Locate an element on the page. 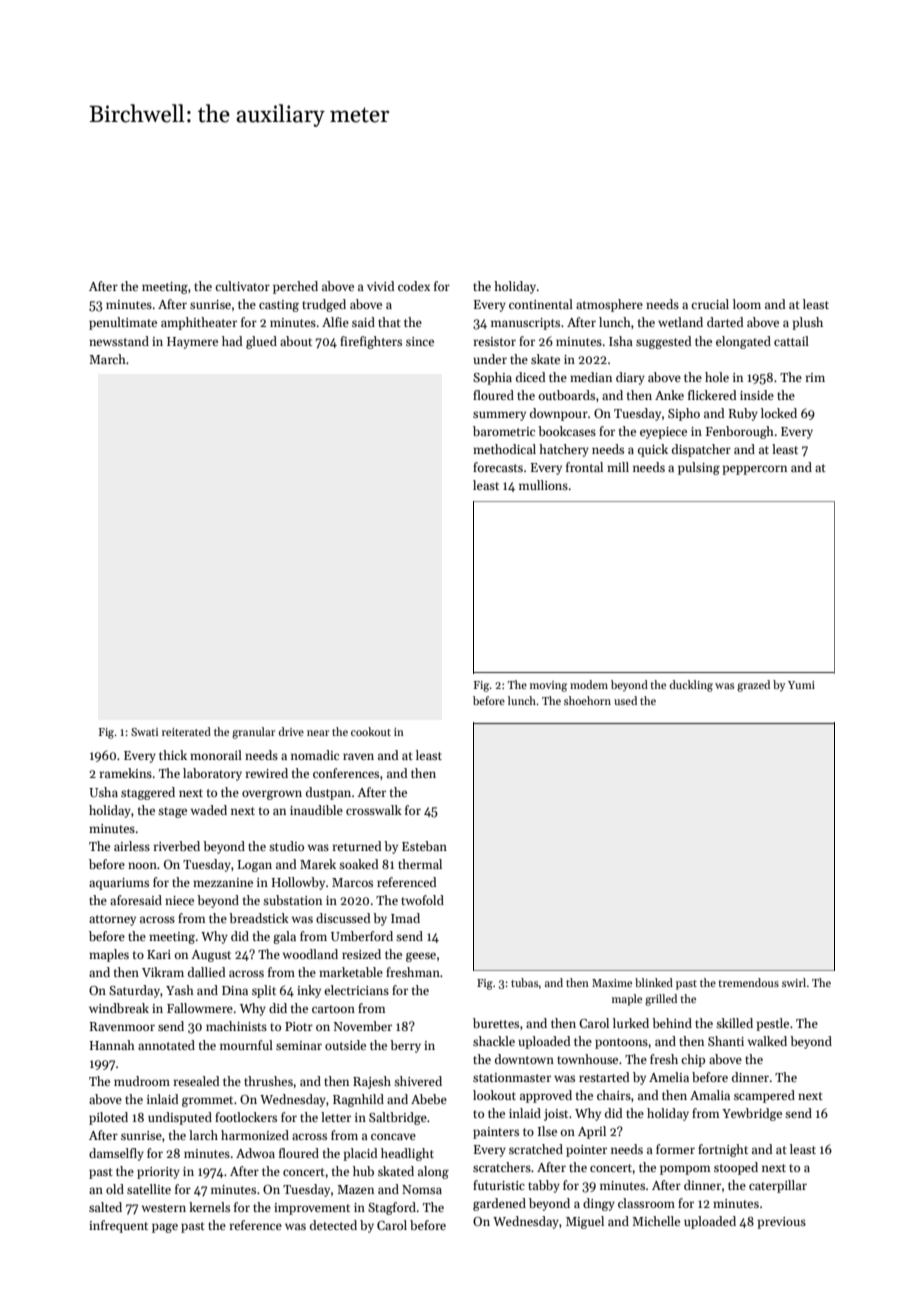 The width and height of the image is (924, 1308). detected is located at coordinates (333, 1225).
